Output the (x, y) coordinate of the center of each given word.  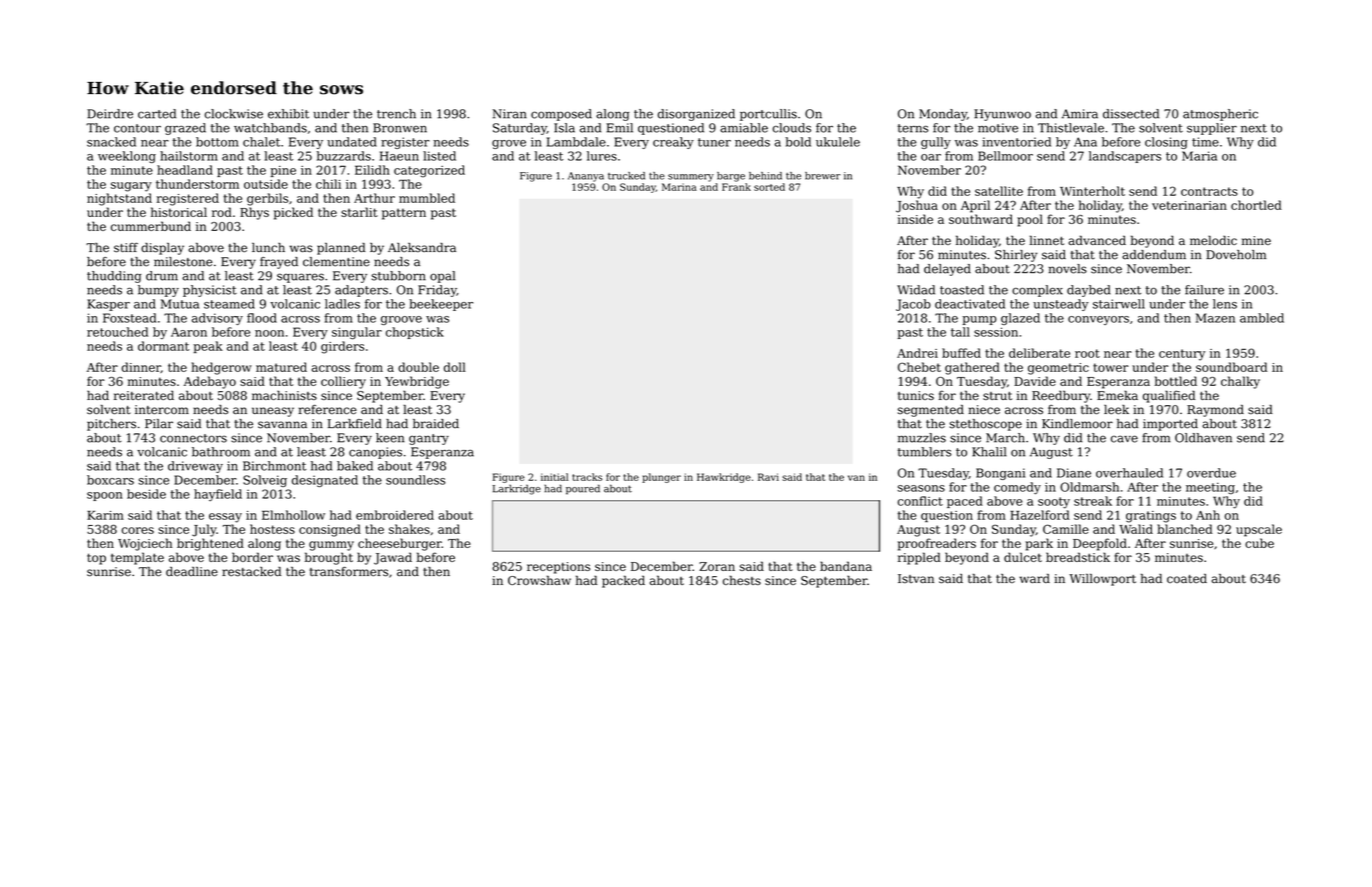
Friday (437, 291)
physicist (210, 291)
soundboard (1231, 367)
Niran (510, 114)
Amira (1080, 114)
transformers (349, 572)
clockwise (234, 114)
